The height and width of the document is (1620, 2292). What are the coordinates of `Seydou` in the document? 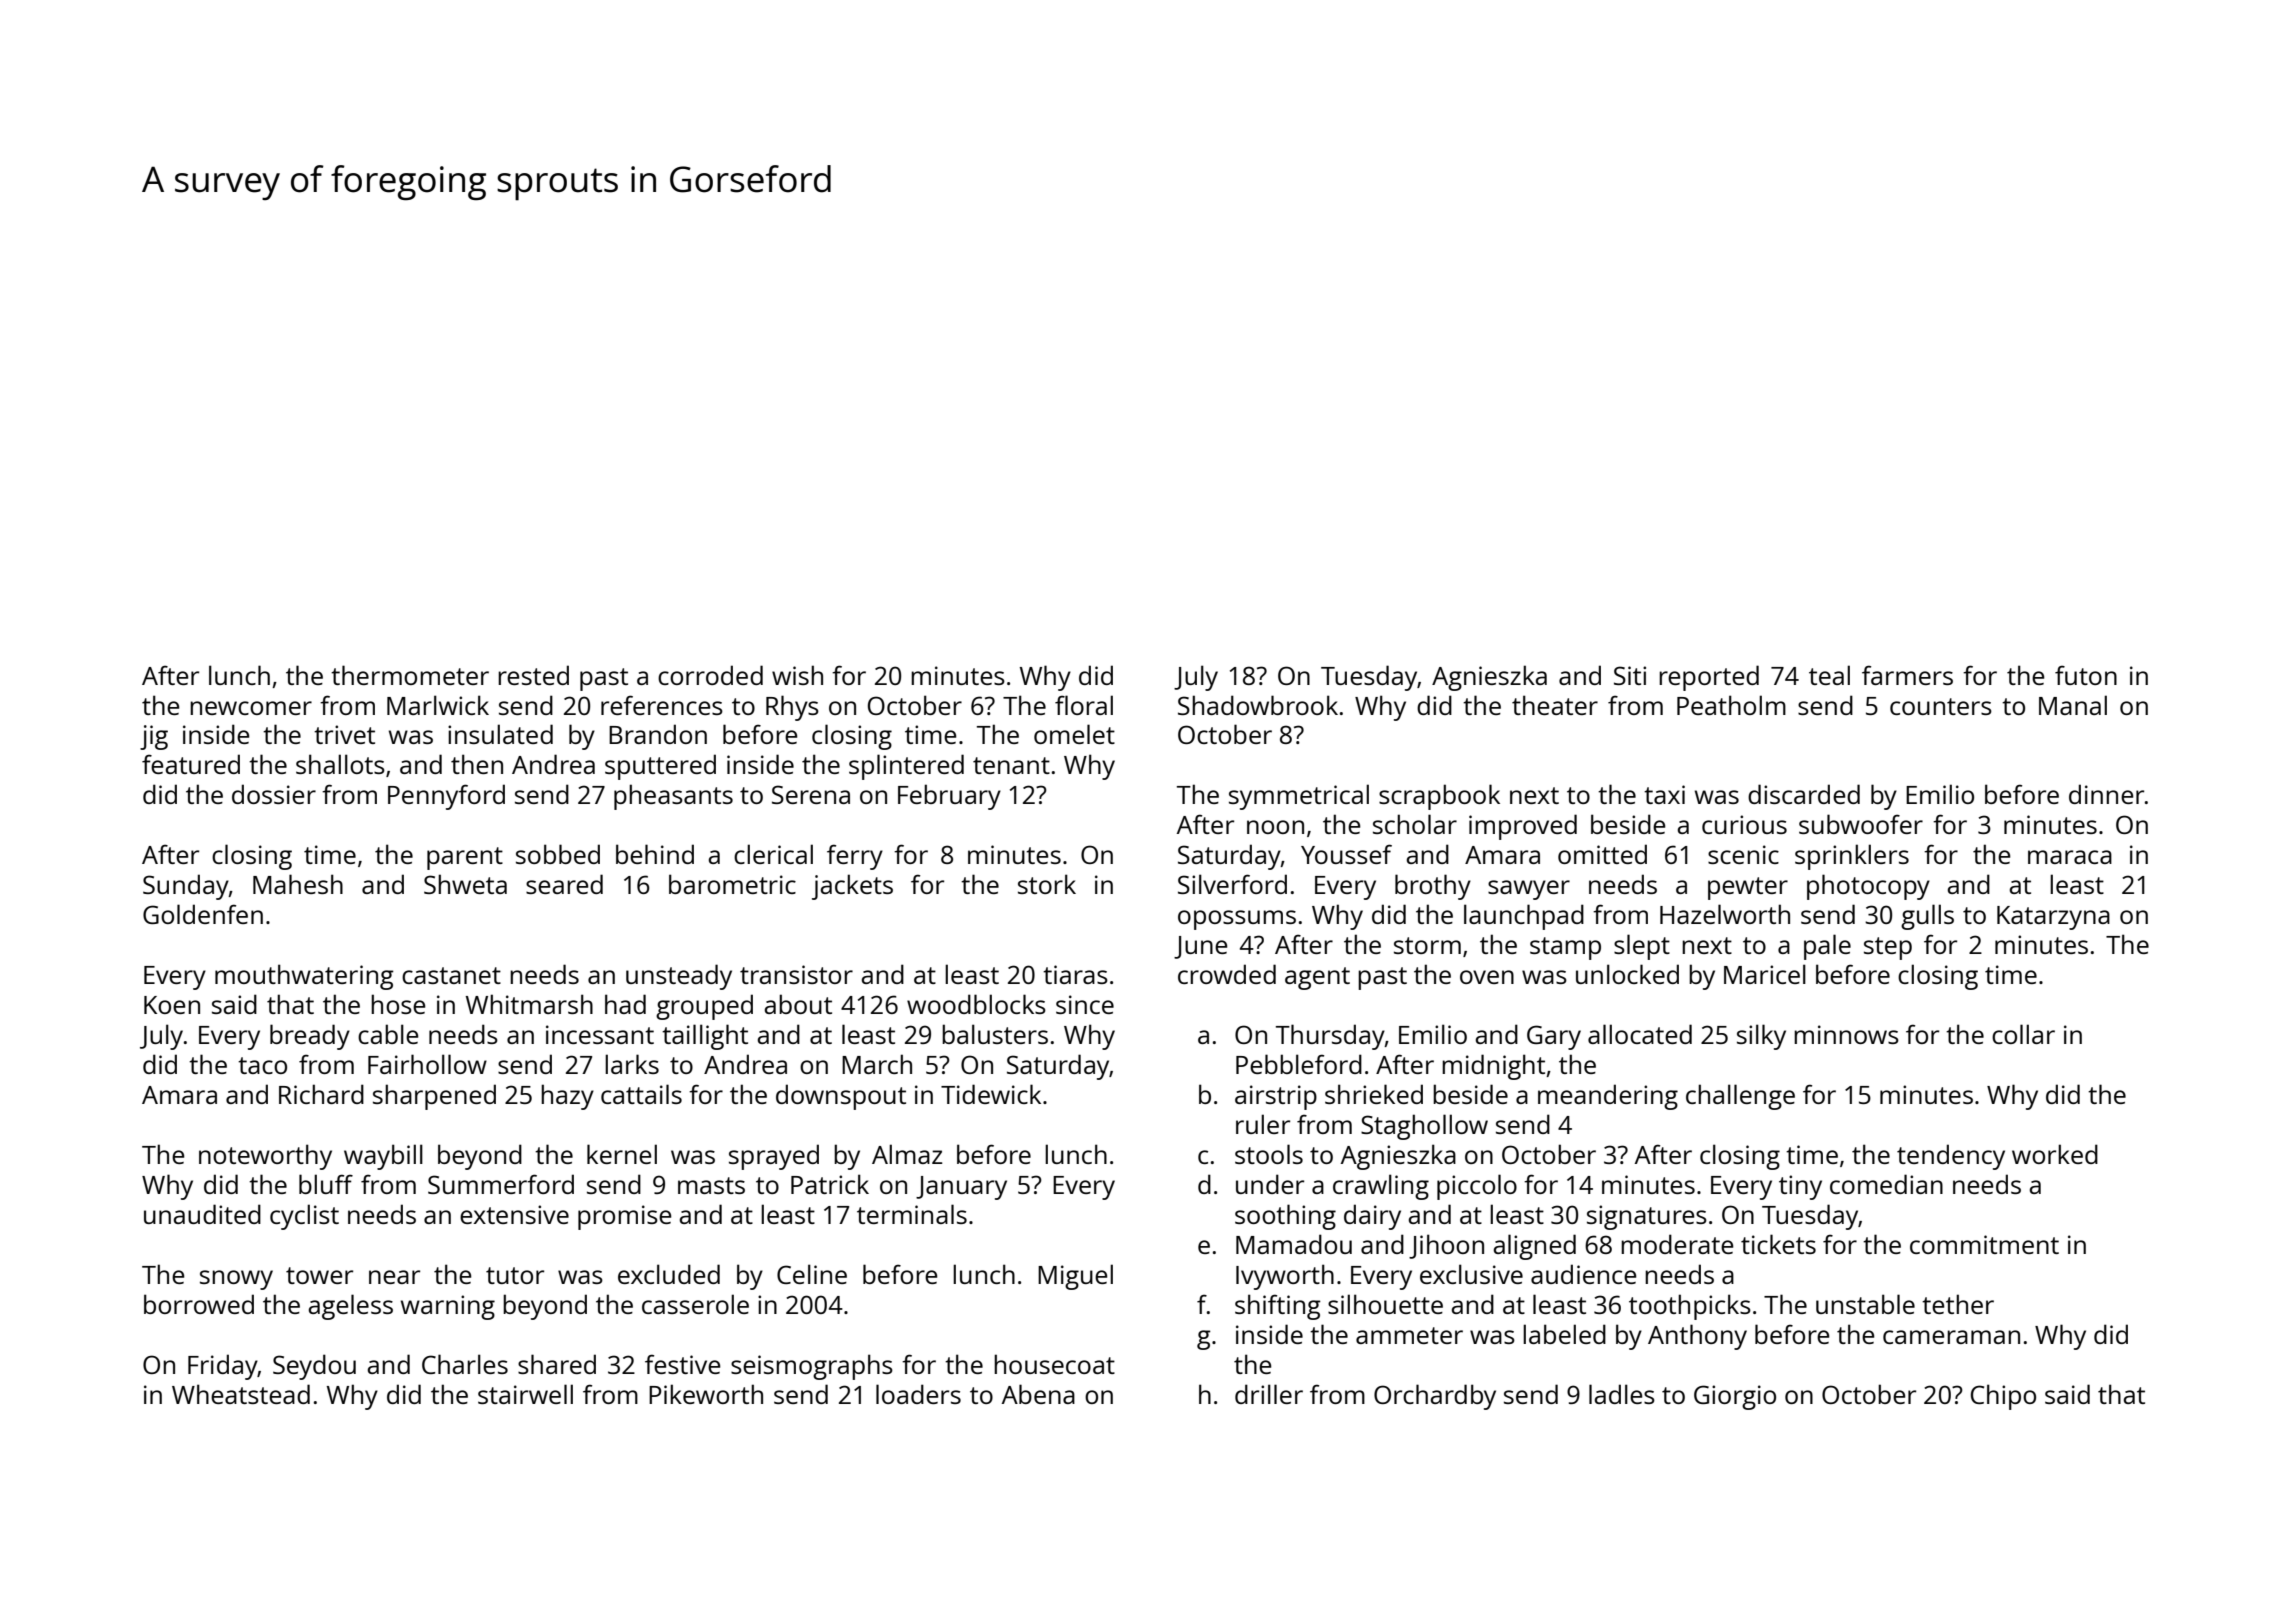 It's located at (314, 1367).
